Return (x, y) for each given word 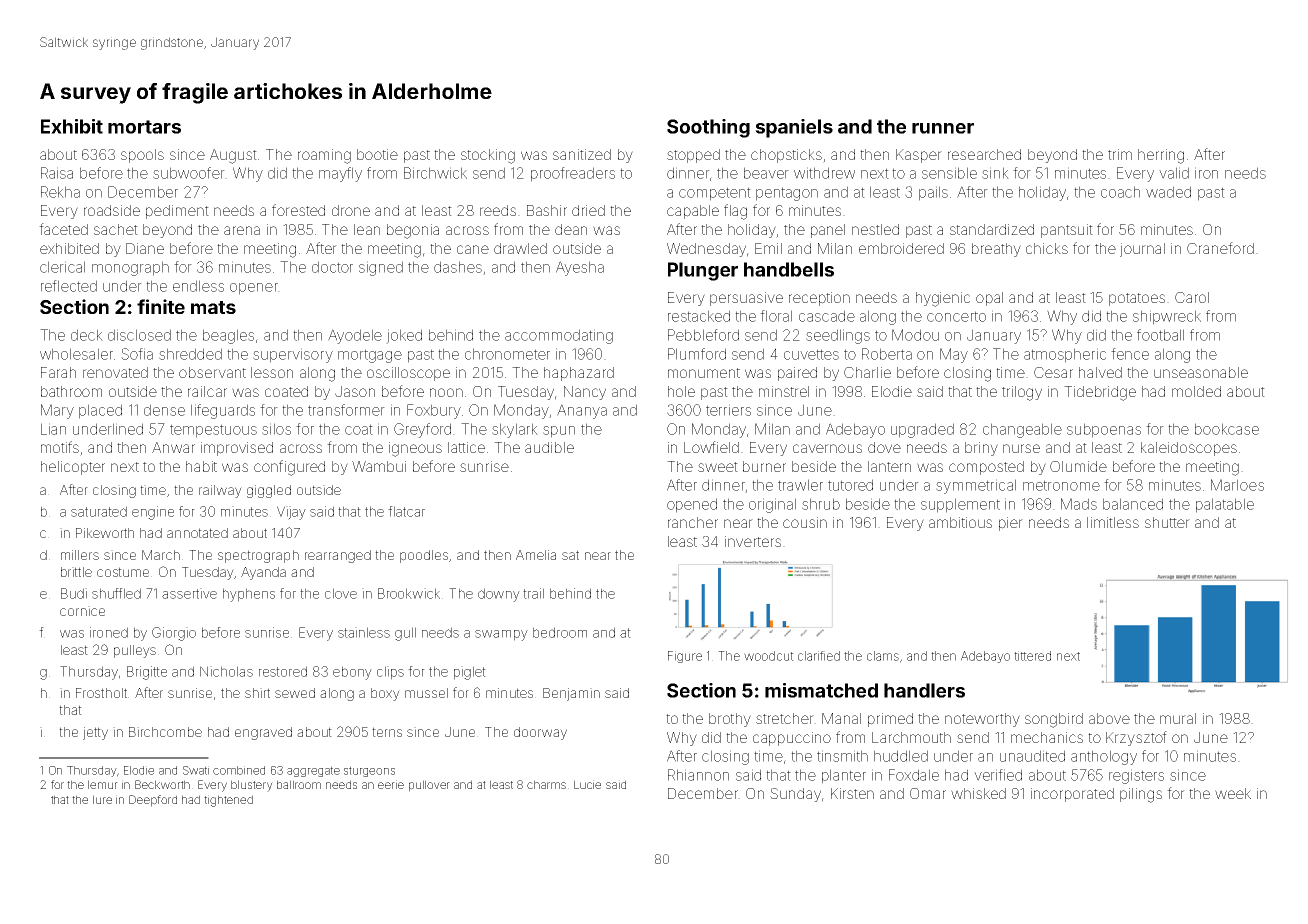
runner (943, 128)
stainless (364, 632)
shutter (1167, 522)
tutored (850, 485)
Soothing (708, 128)
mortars (144, 127)
